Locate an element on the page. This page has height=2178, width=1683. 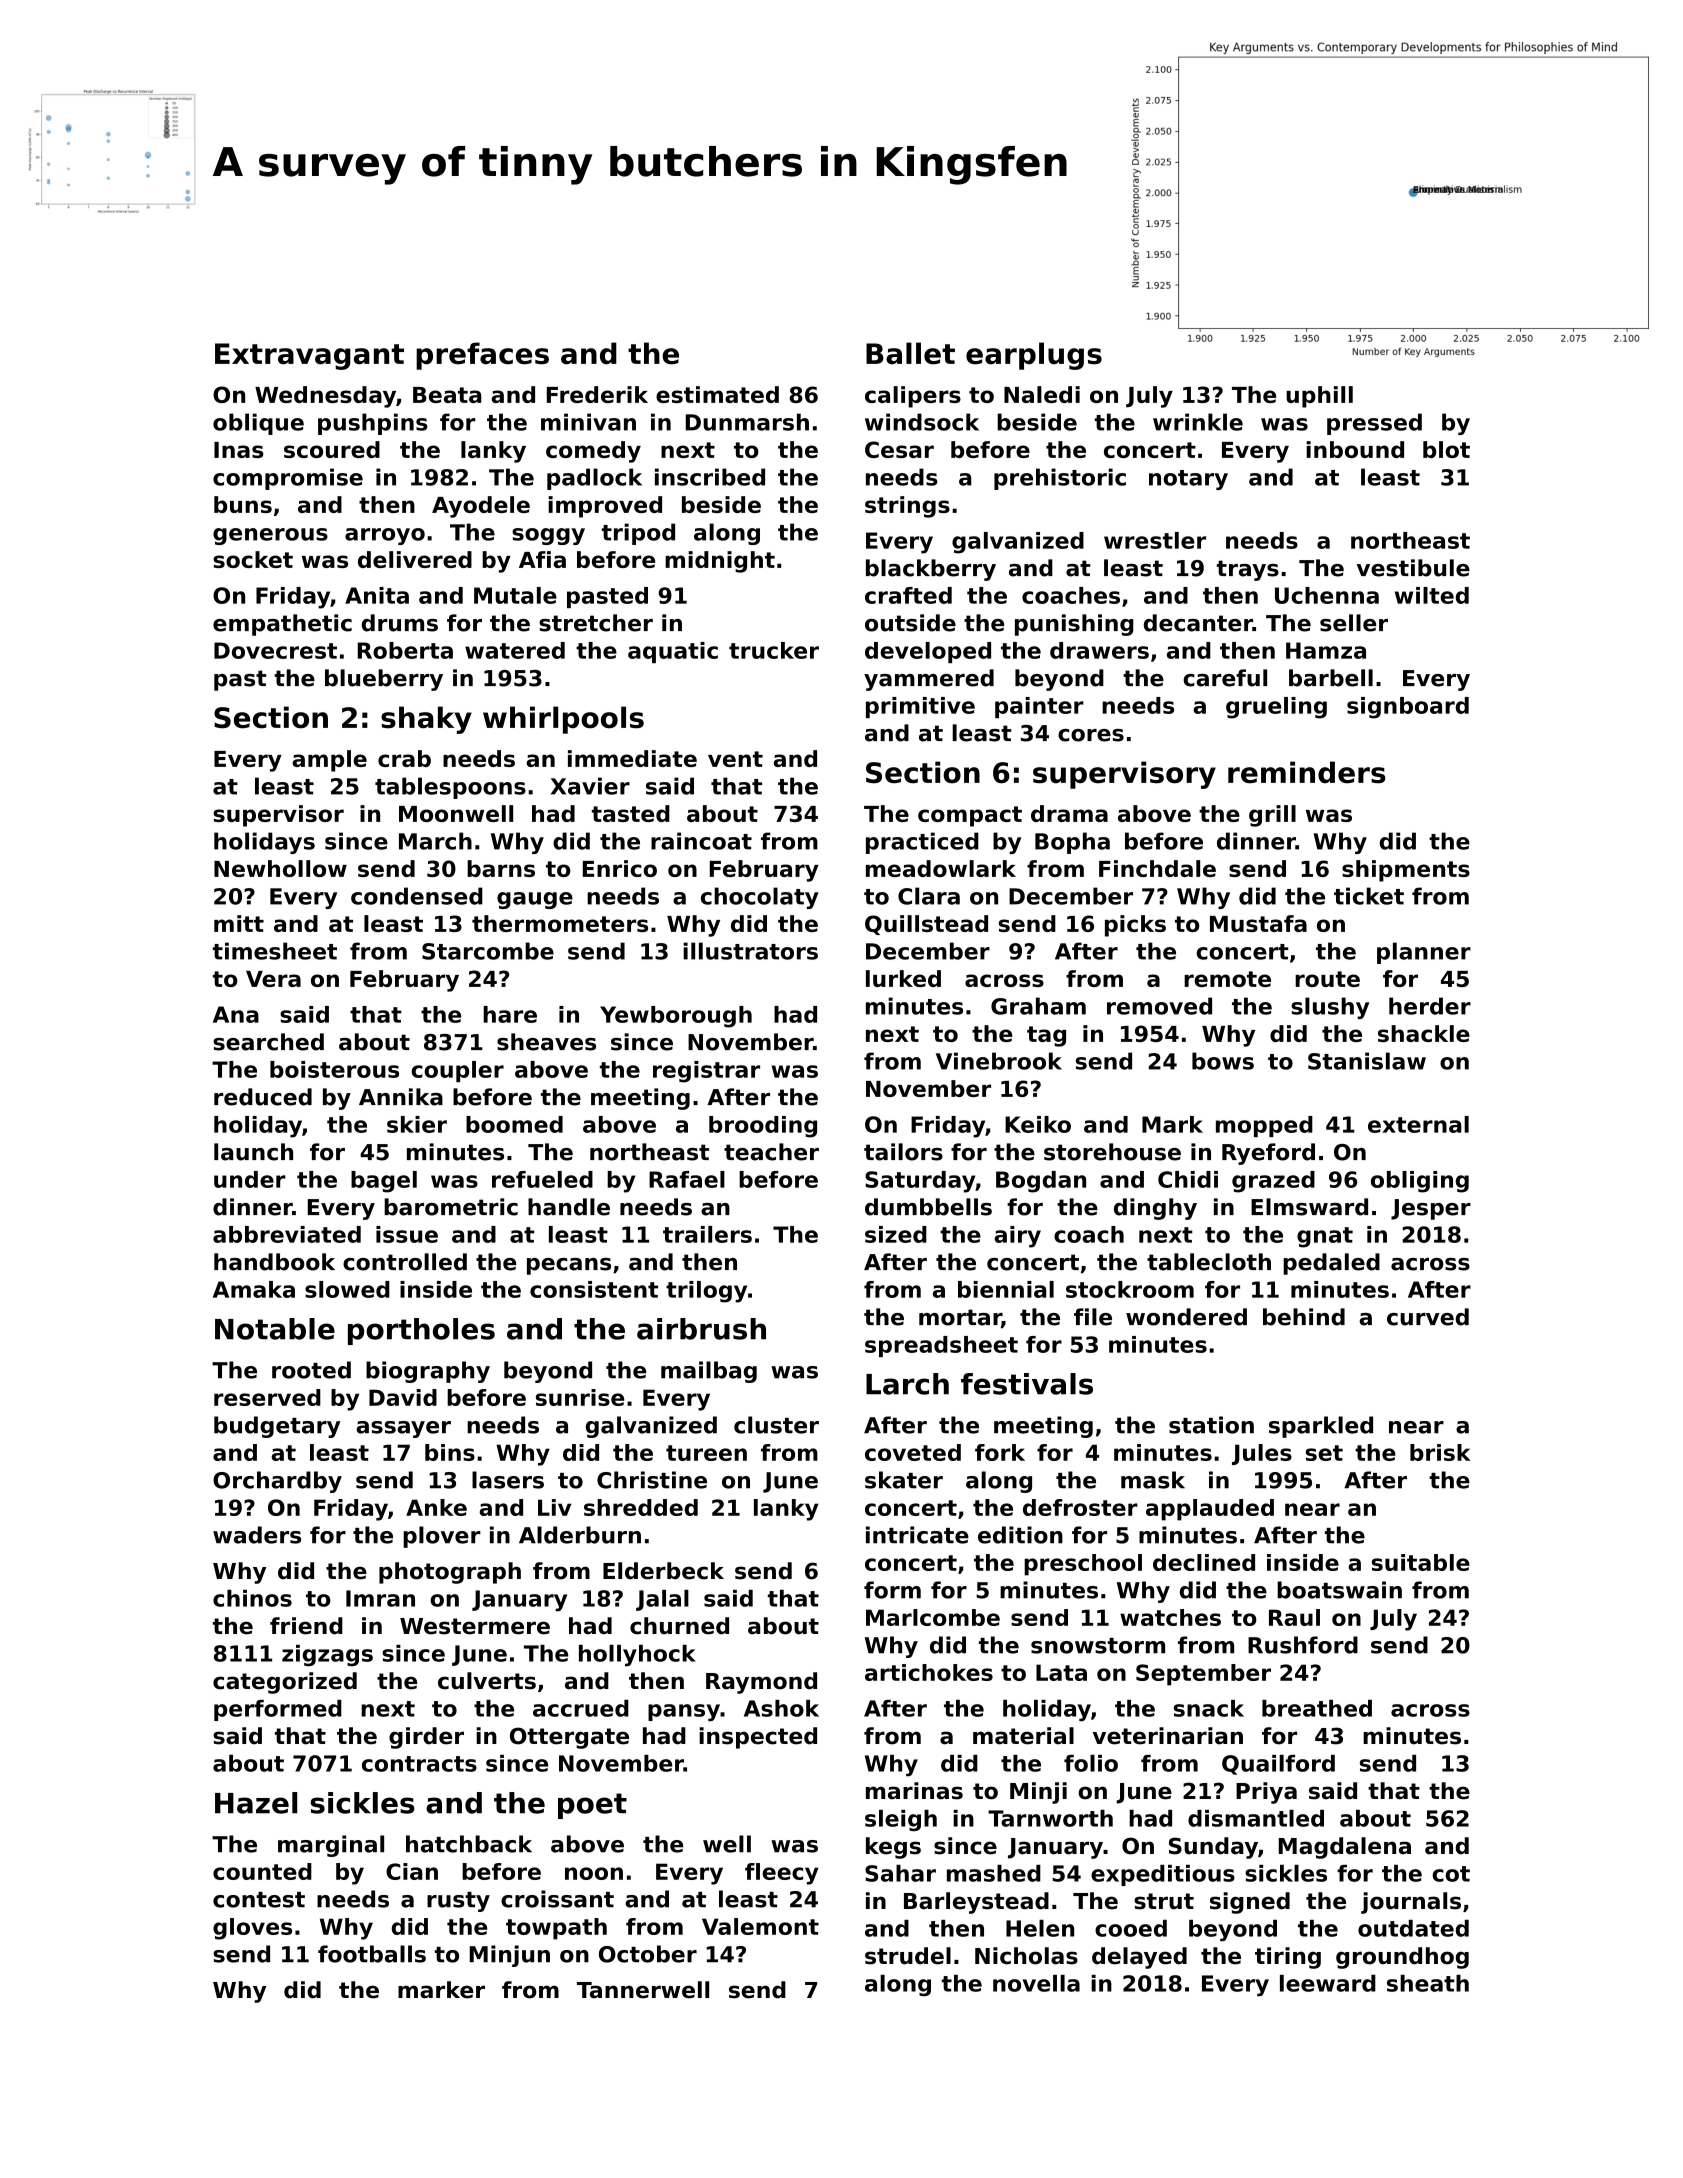
blackberry is located at coordinates (931, 570).
